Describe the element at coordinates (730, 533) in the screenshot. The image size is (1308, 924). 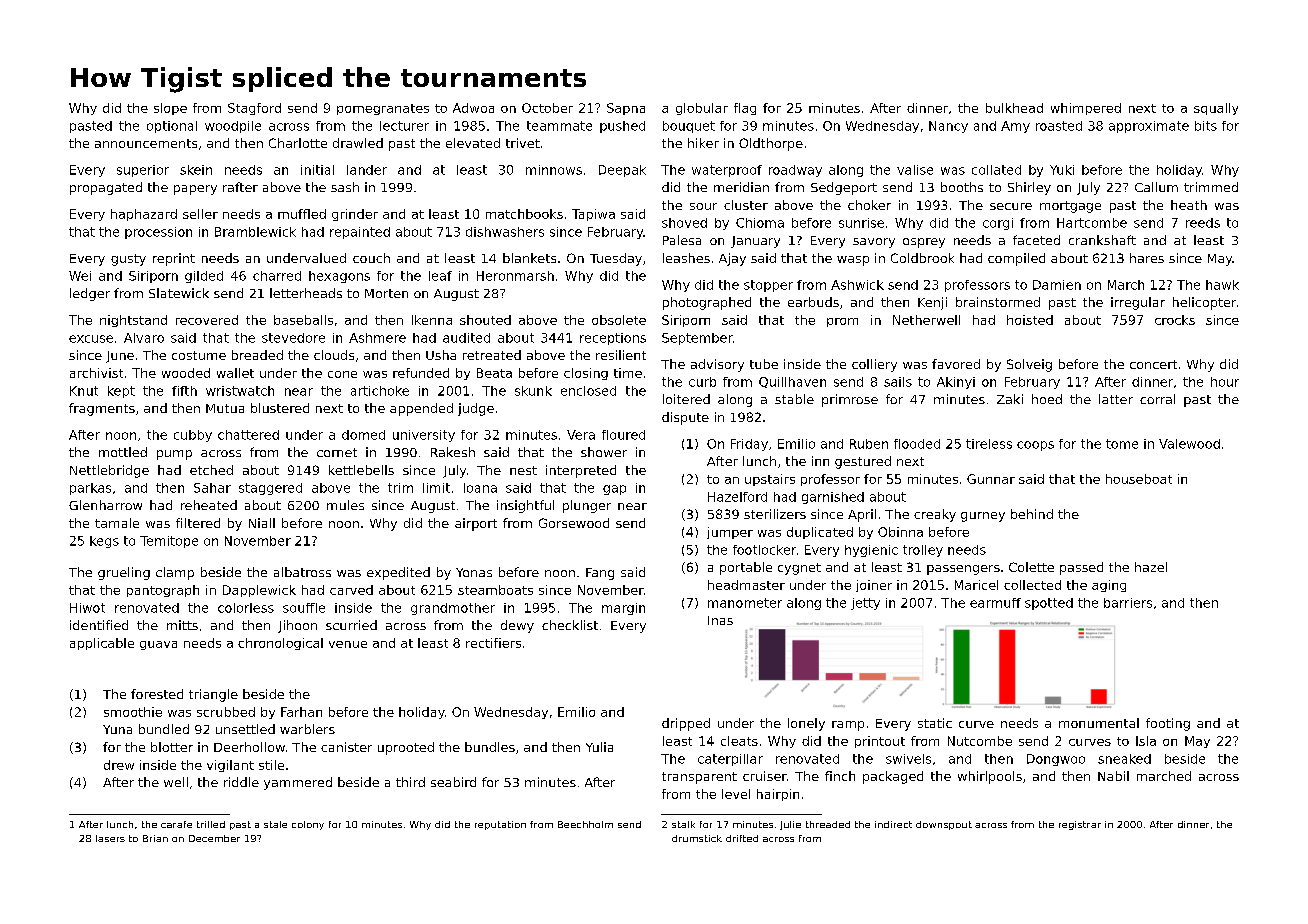
I see `jumper` at that location.
